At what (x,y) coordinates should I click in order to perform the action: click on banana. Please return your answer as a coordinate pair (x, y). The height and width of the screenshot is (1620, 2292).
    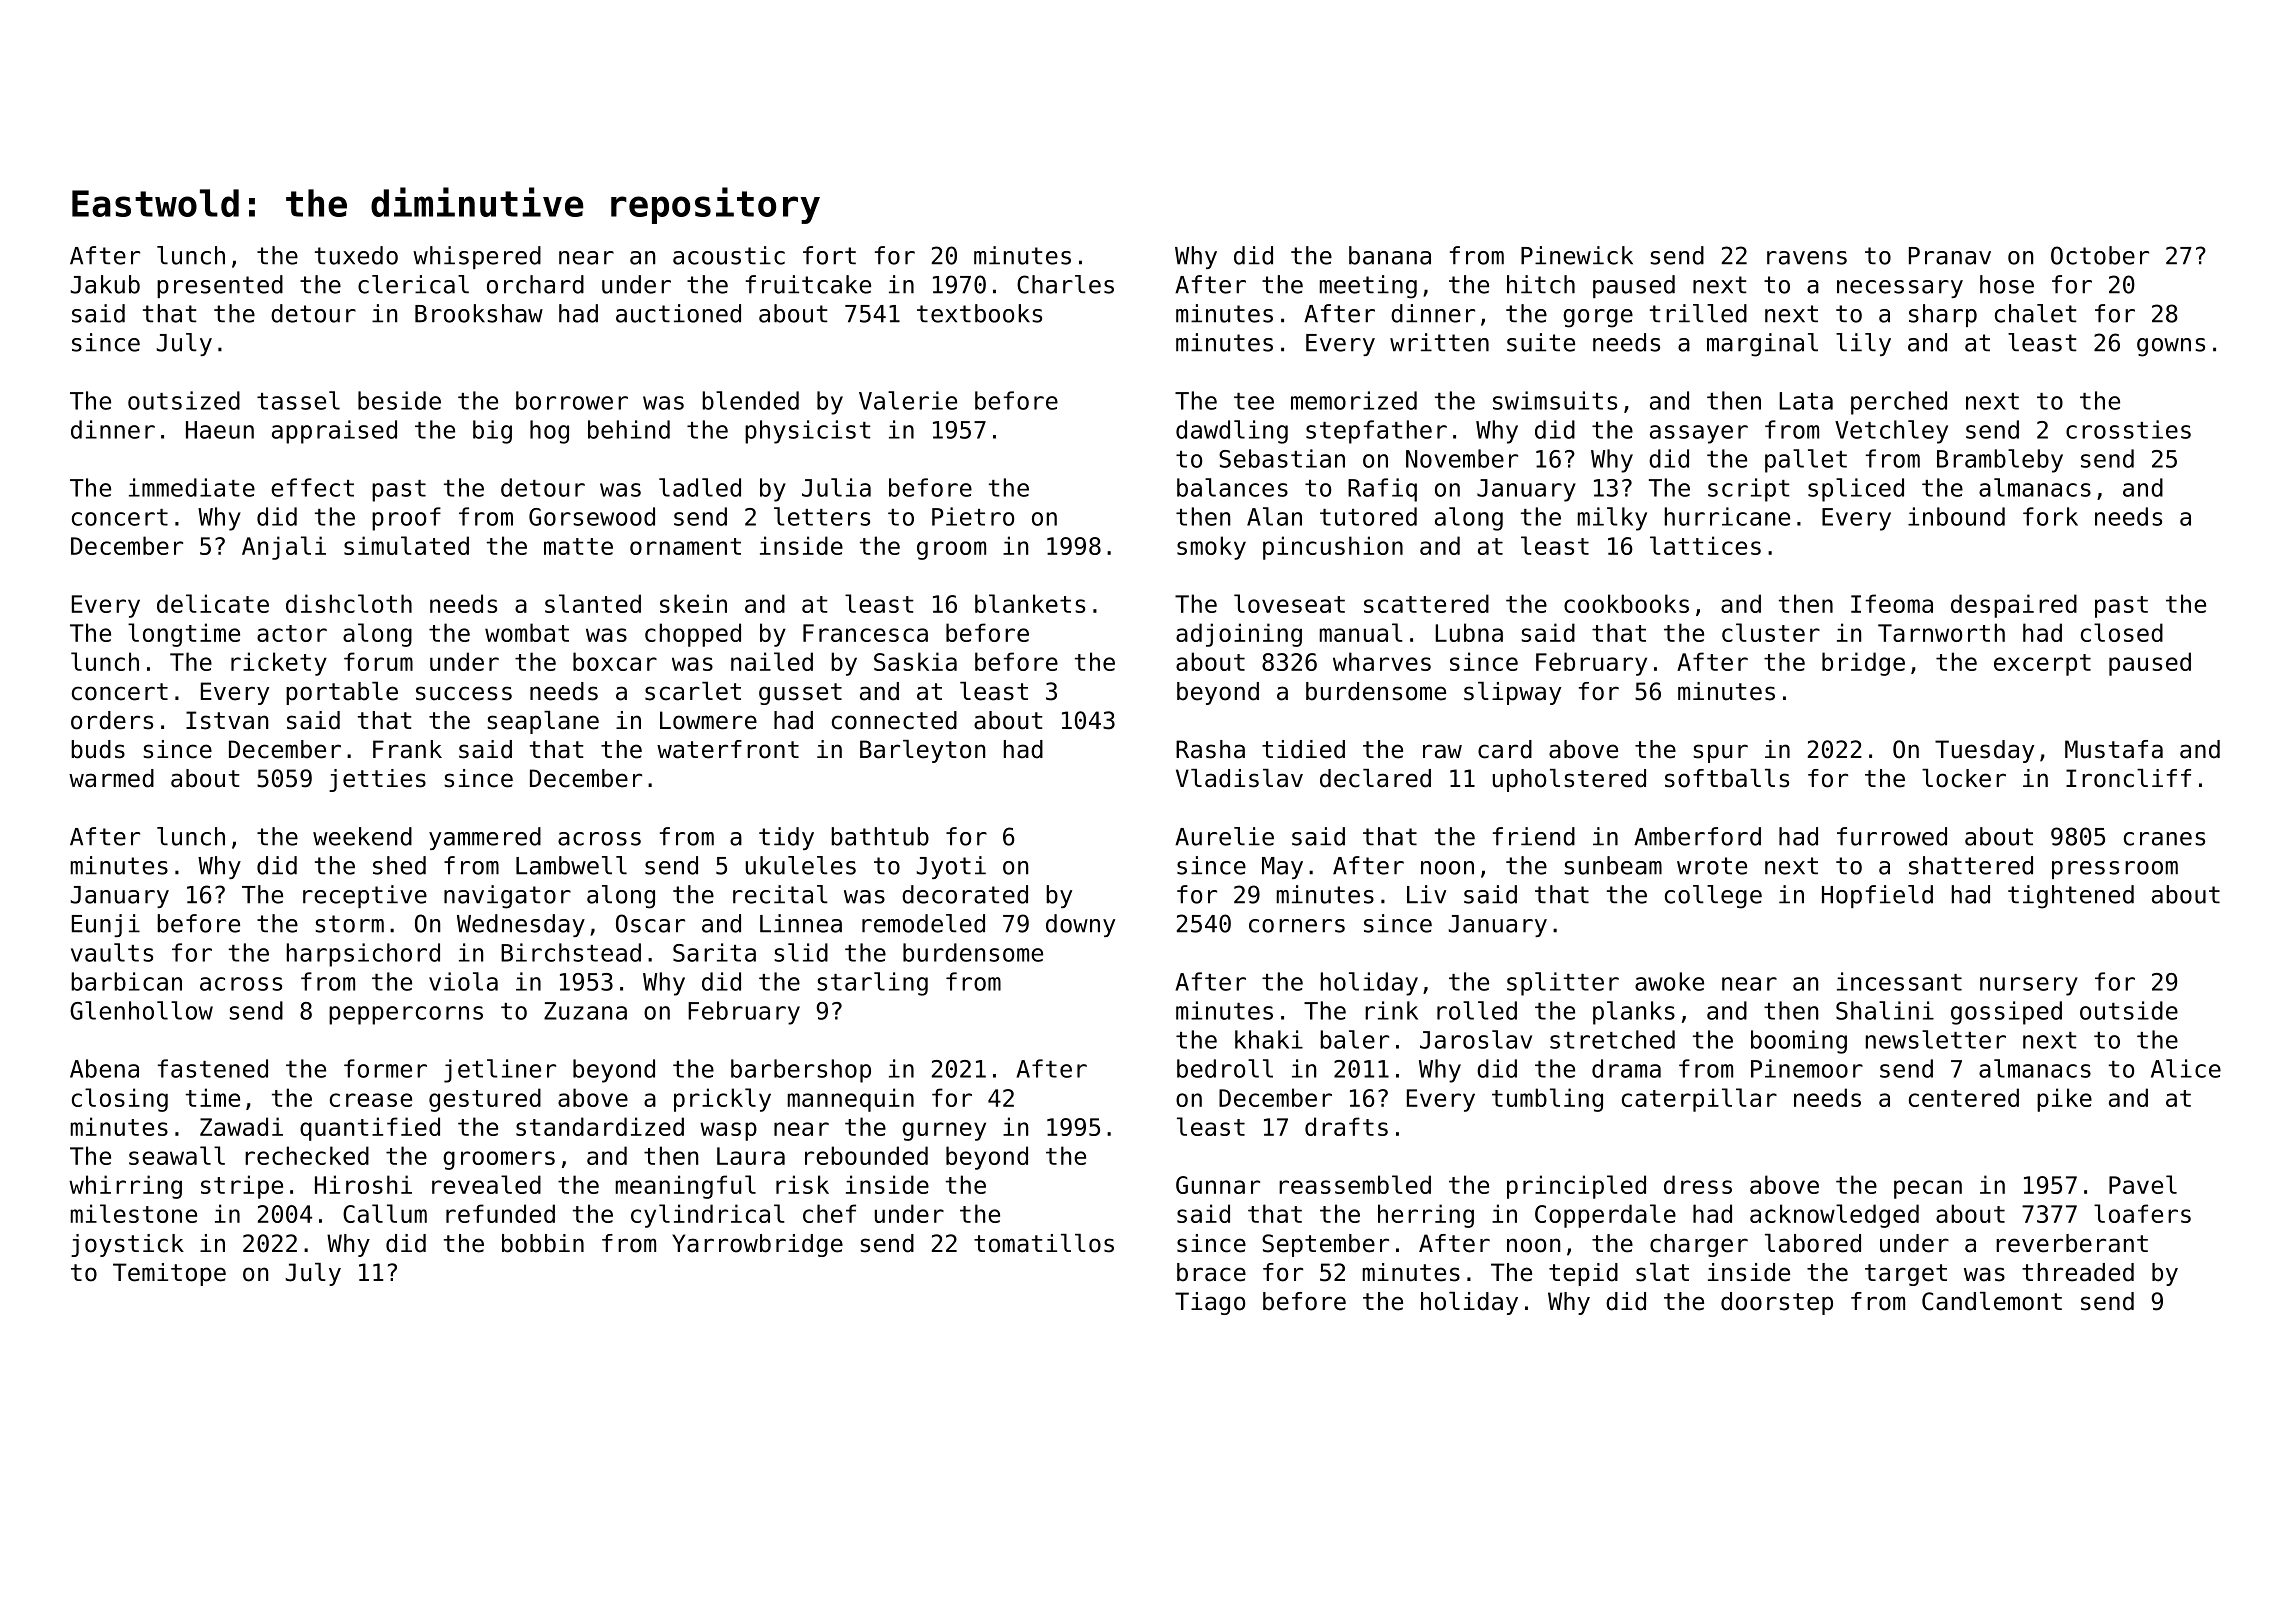
    Looking at the image, I should click on (1390, 255).
